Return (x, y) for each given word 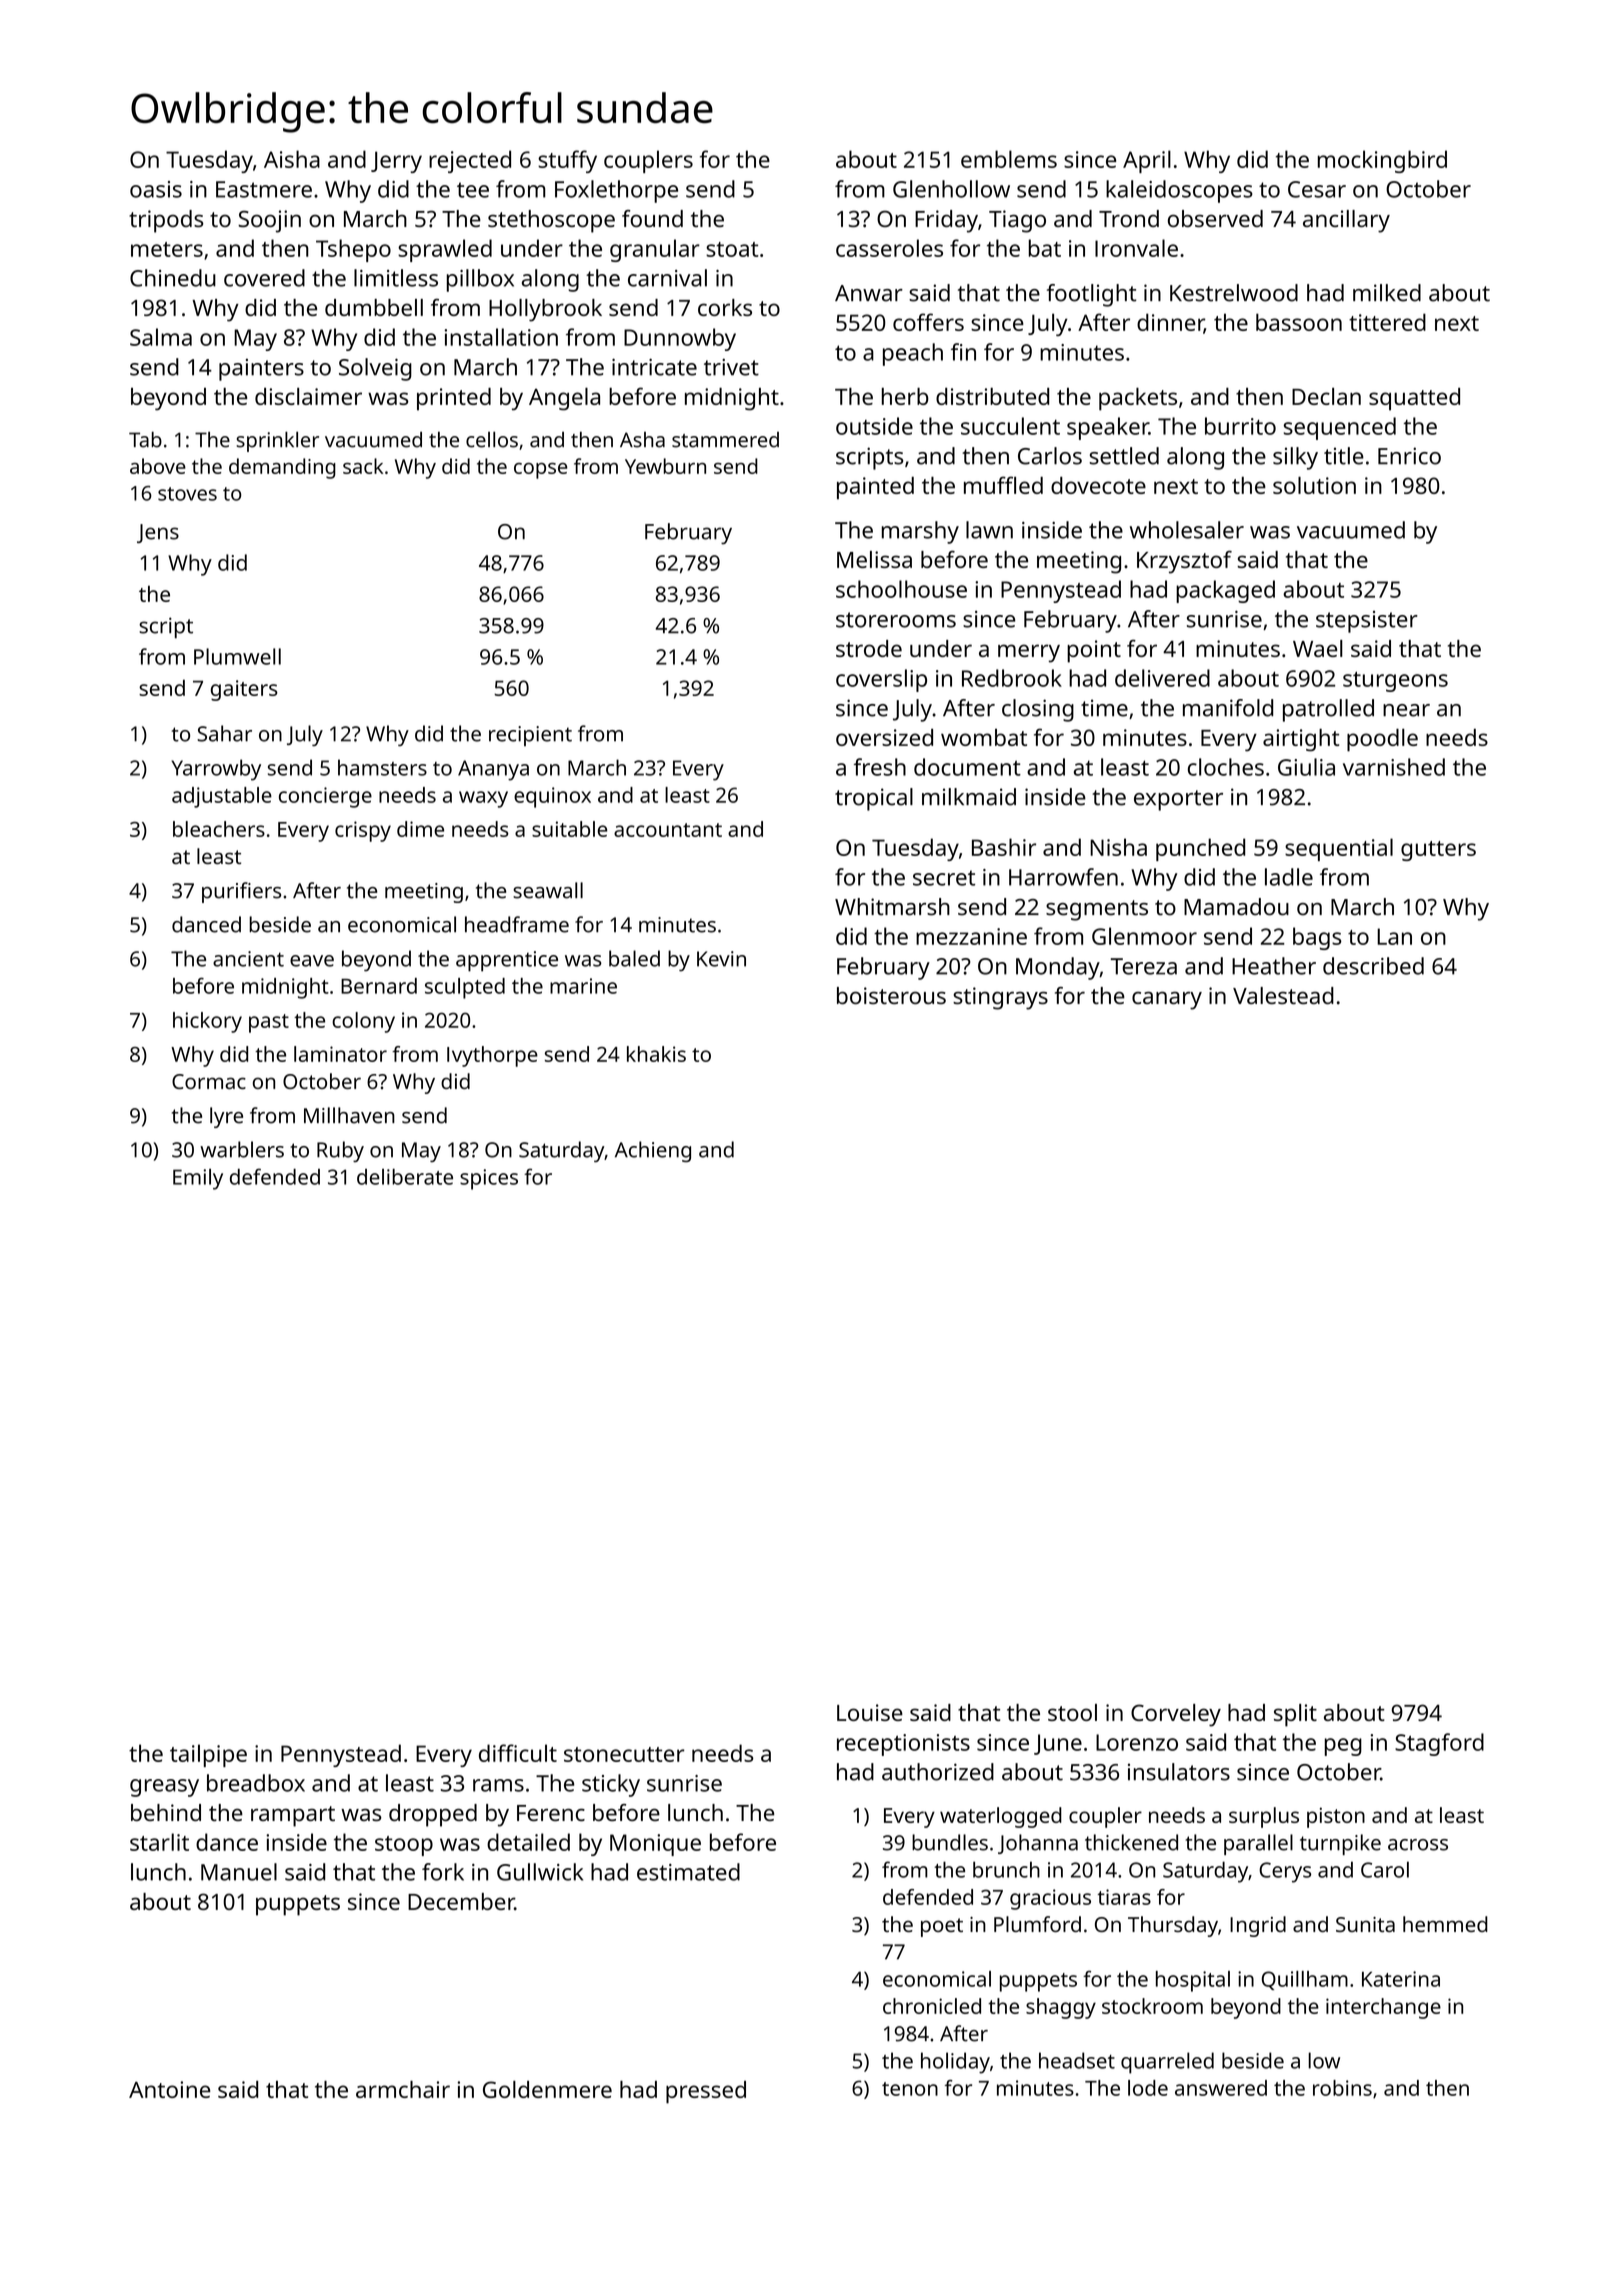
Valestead (1283, 995)
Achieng (653, 1151)
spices (489, 1179)
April (1147, 161)
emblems (1009, 159)
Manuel (239, 1872)
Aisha (292, 159)
